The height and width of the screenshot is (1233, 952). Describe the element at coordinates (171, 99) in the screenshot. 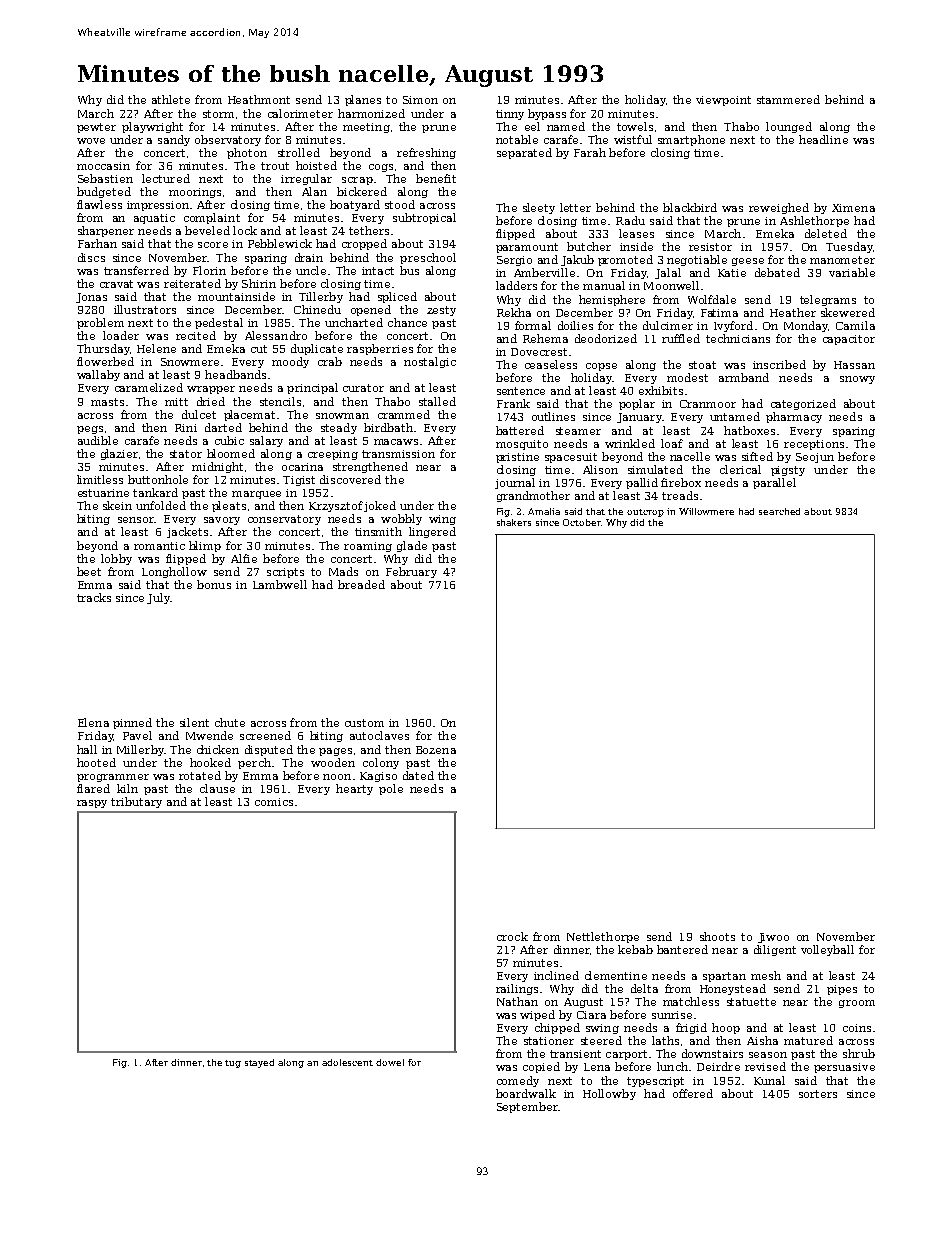

I see `athlete` at that location.
